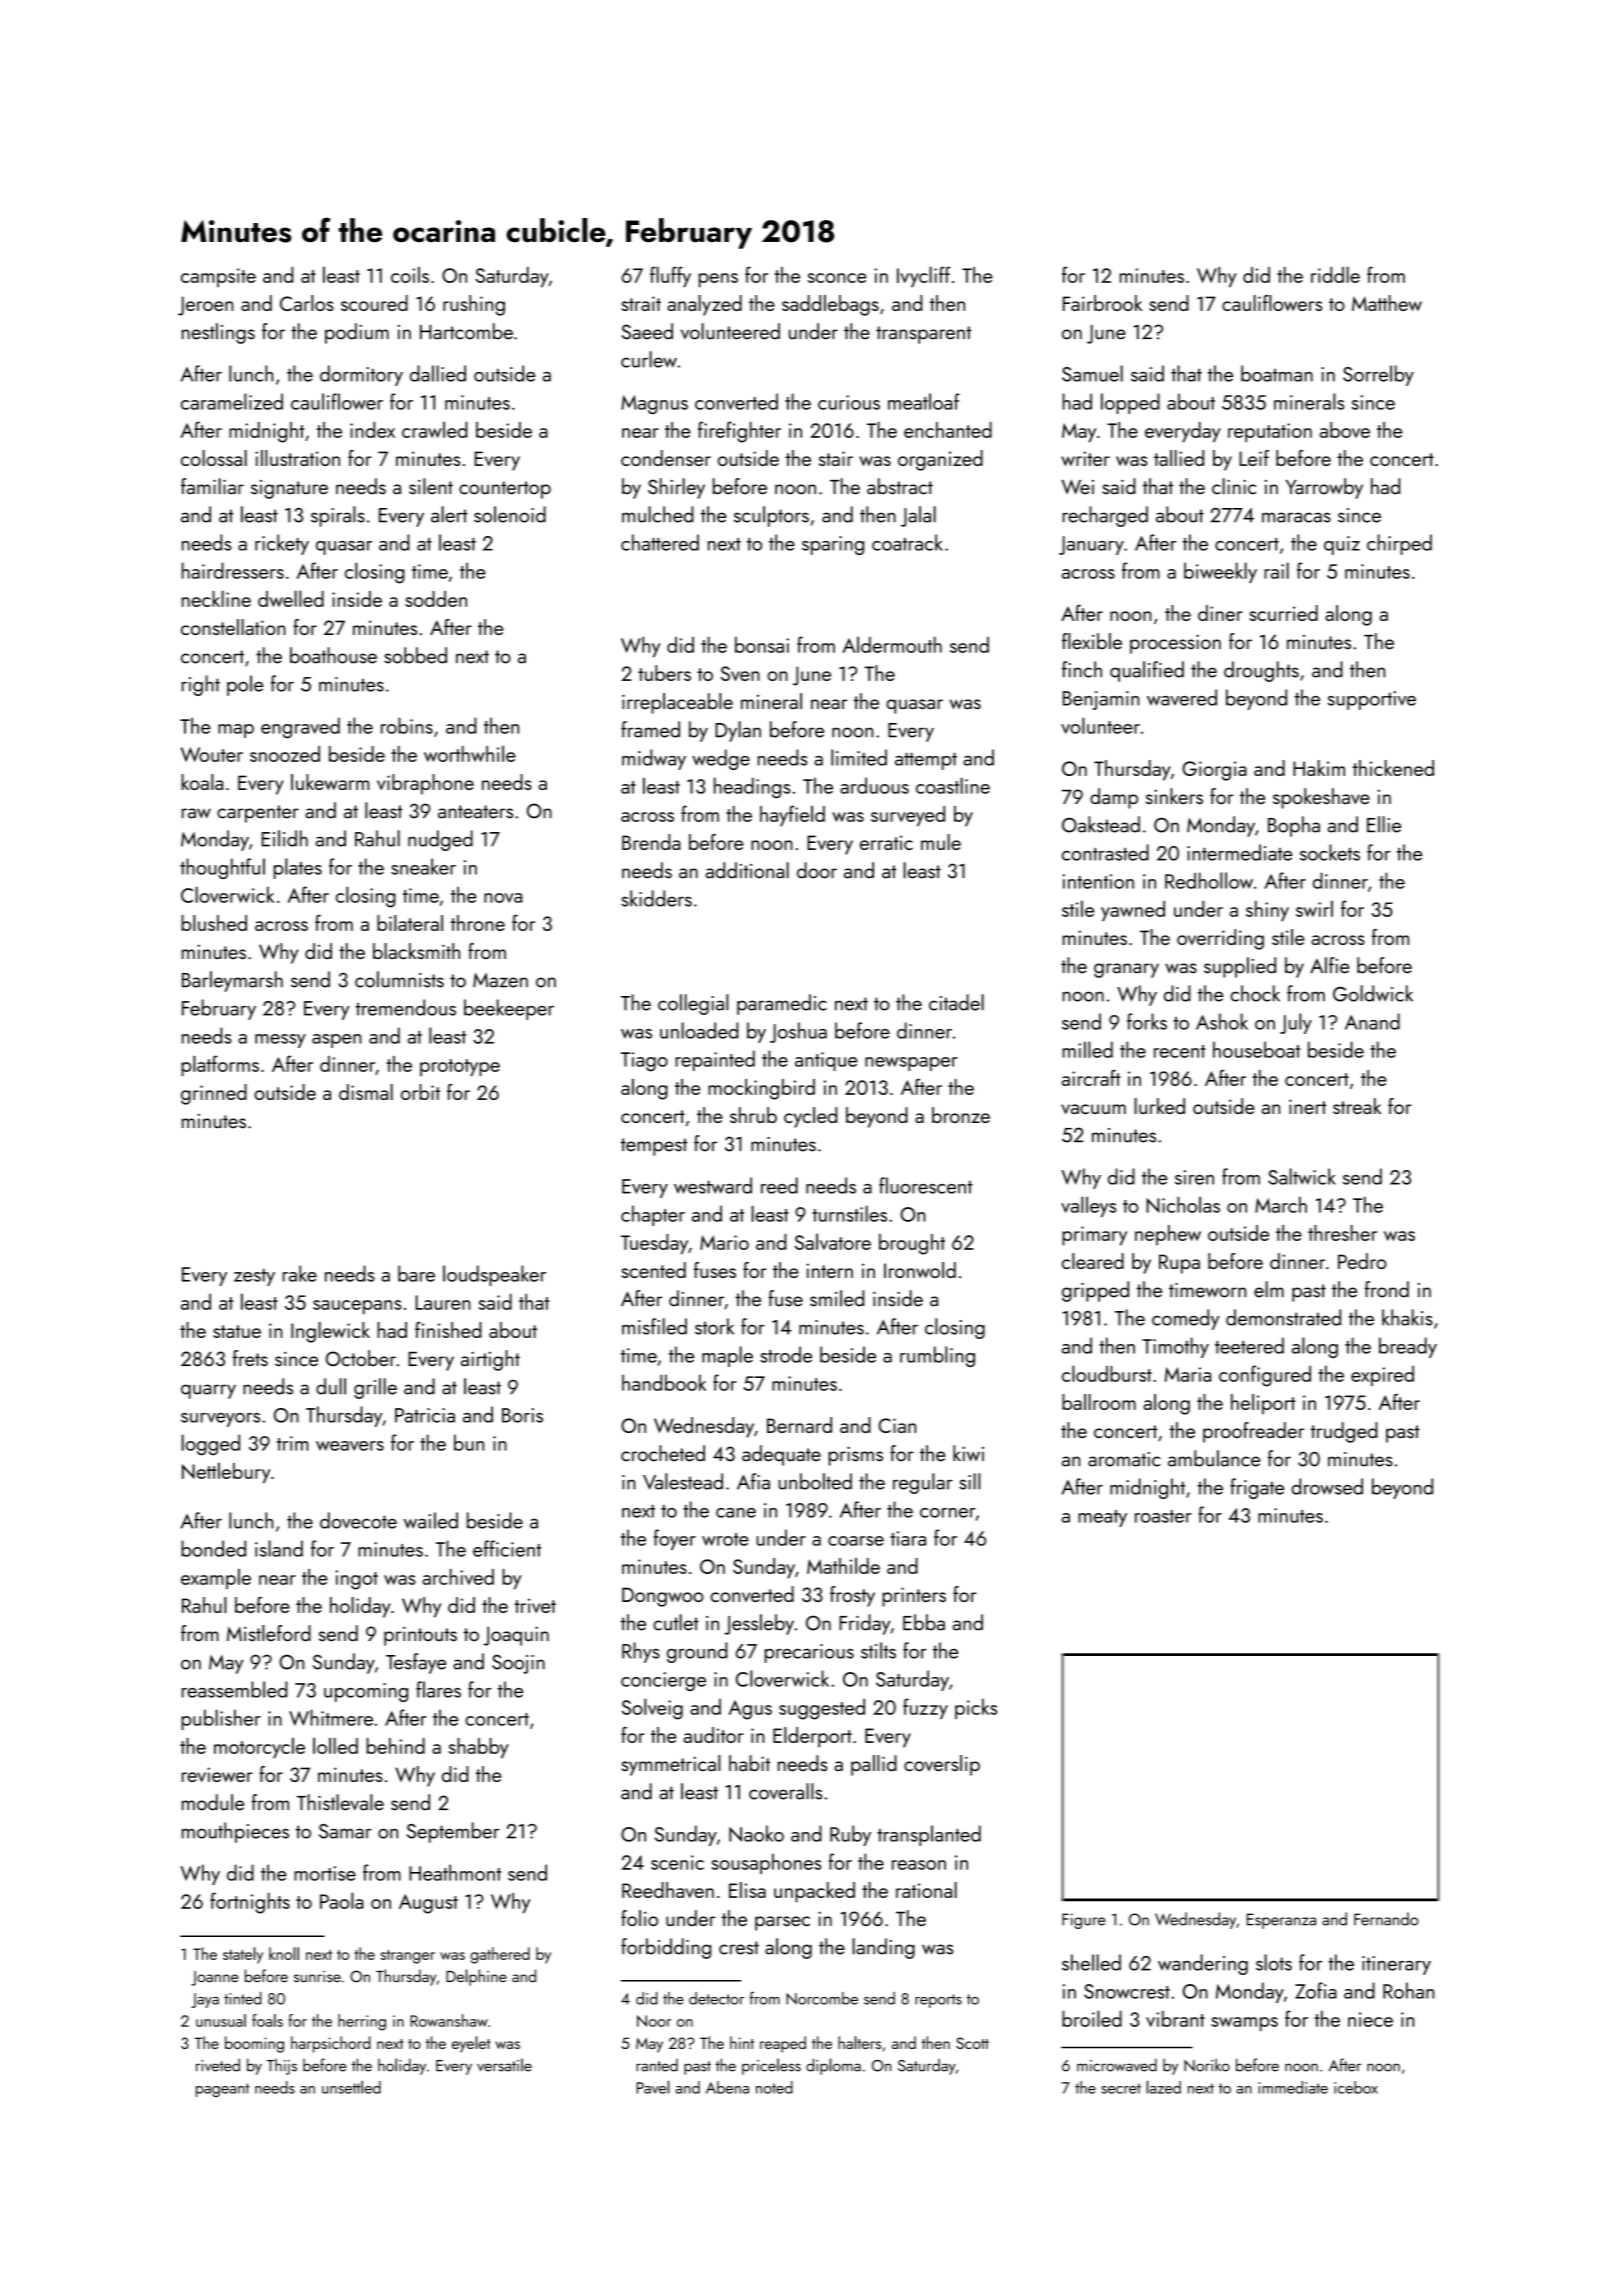  I want to click on pallid, so click(874, 1765).
